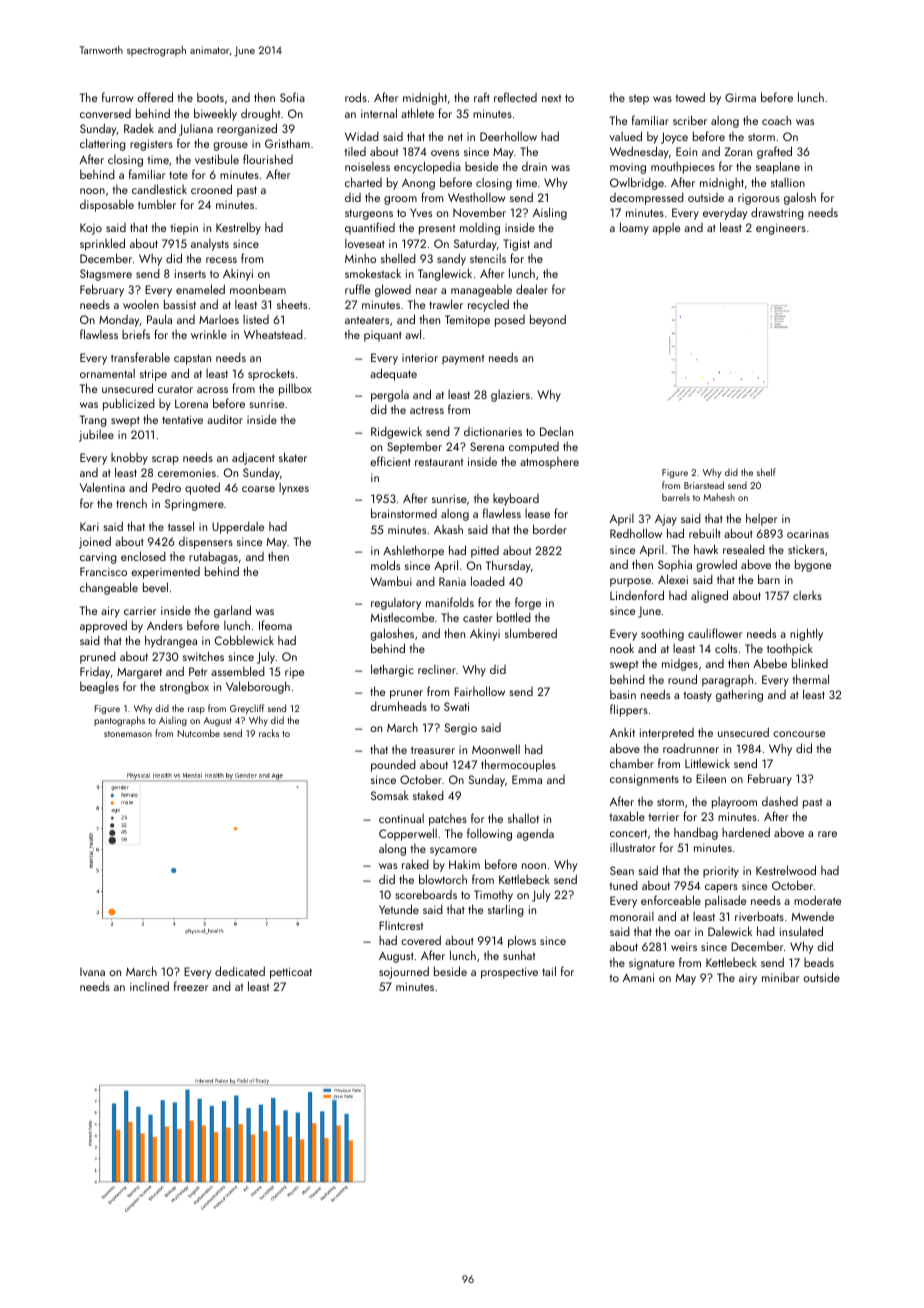  Describe the element at coordinates (399, 909) in the screenshot. I see `Yetunde` at that location.
